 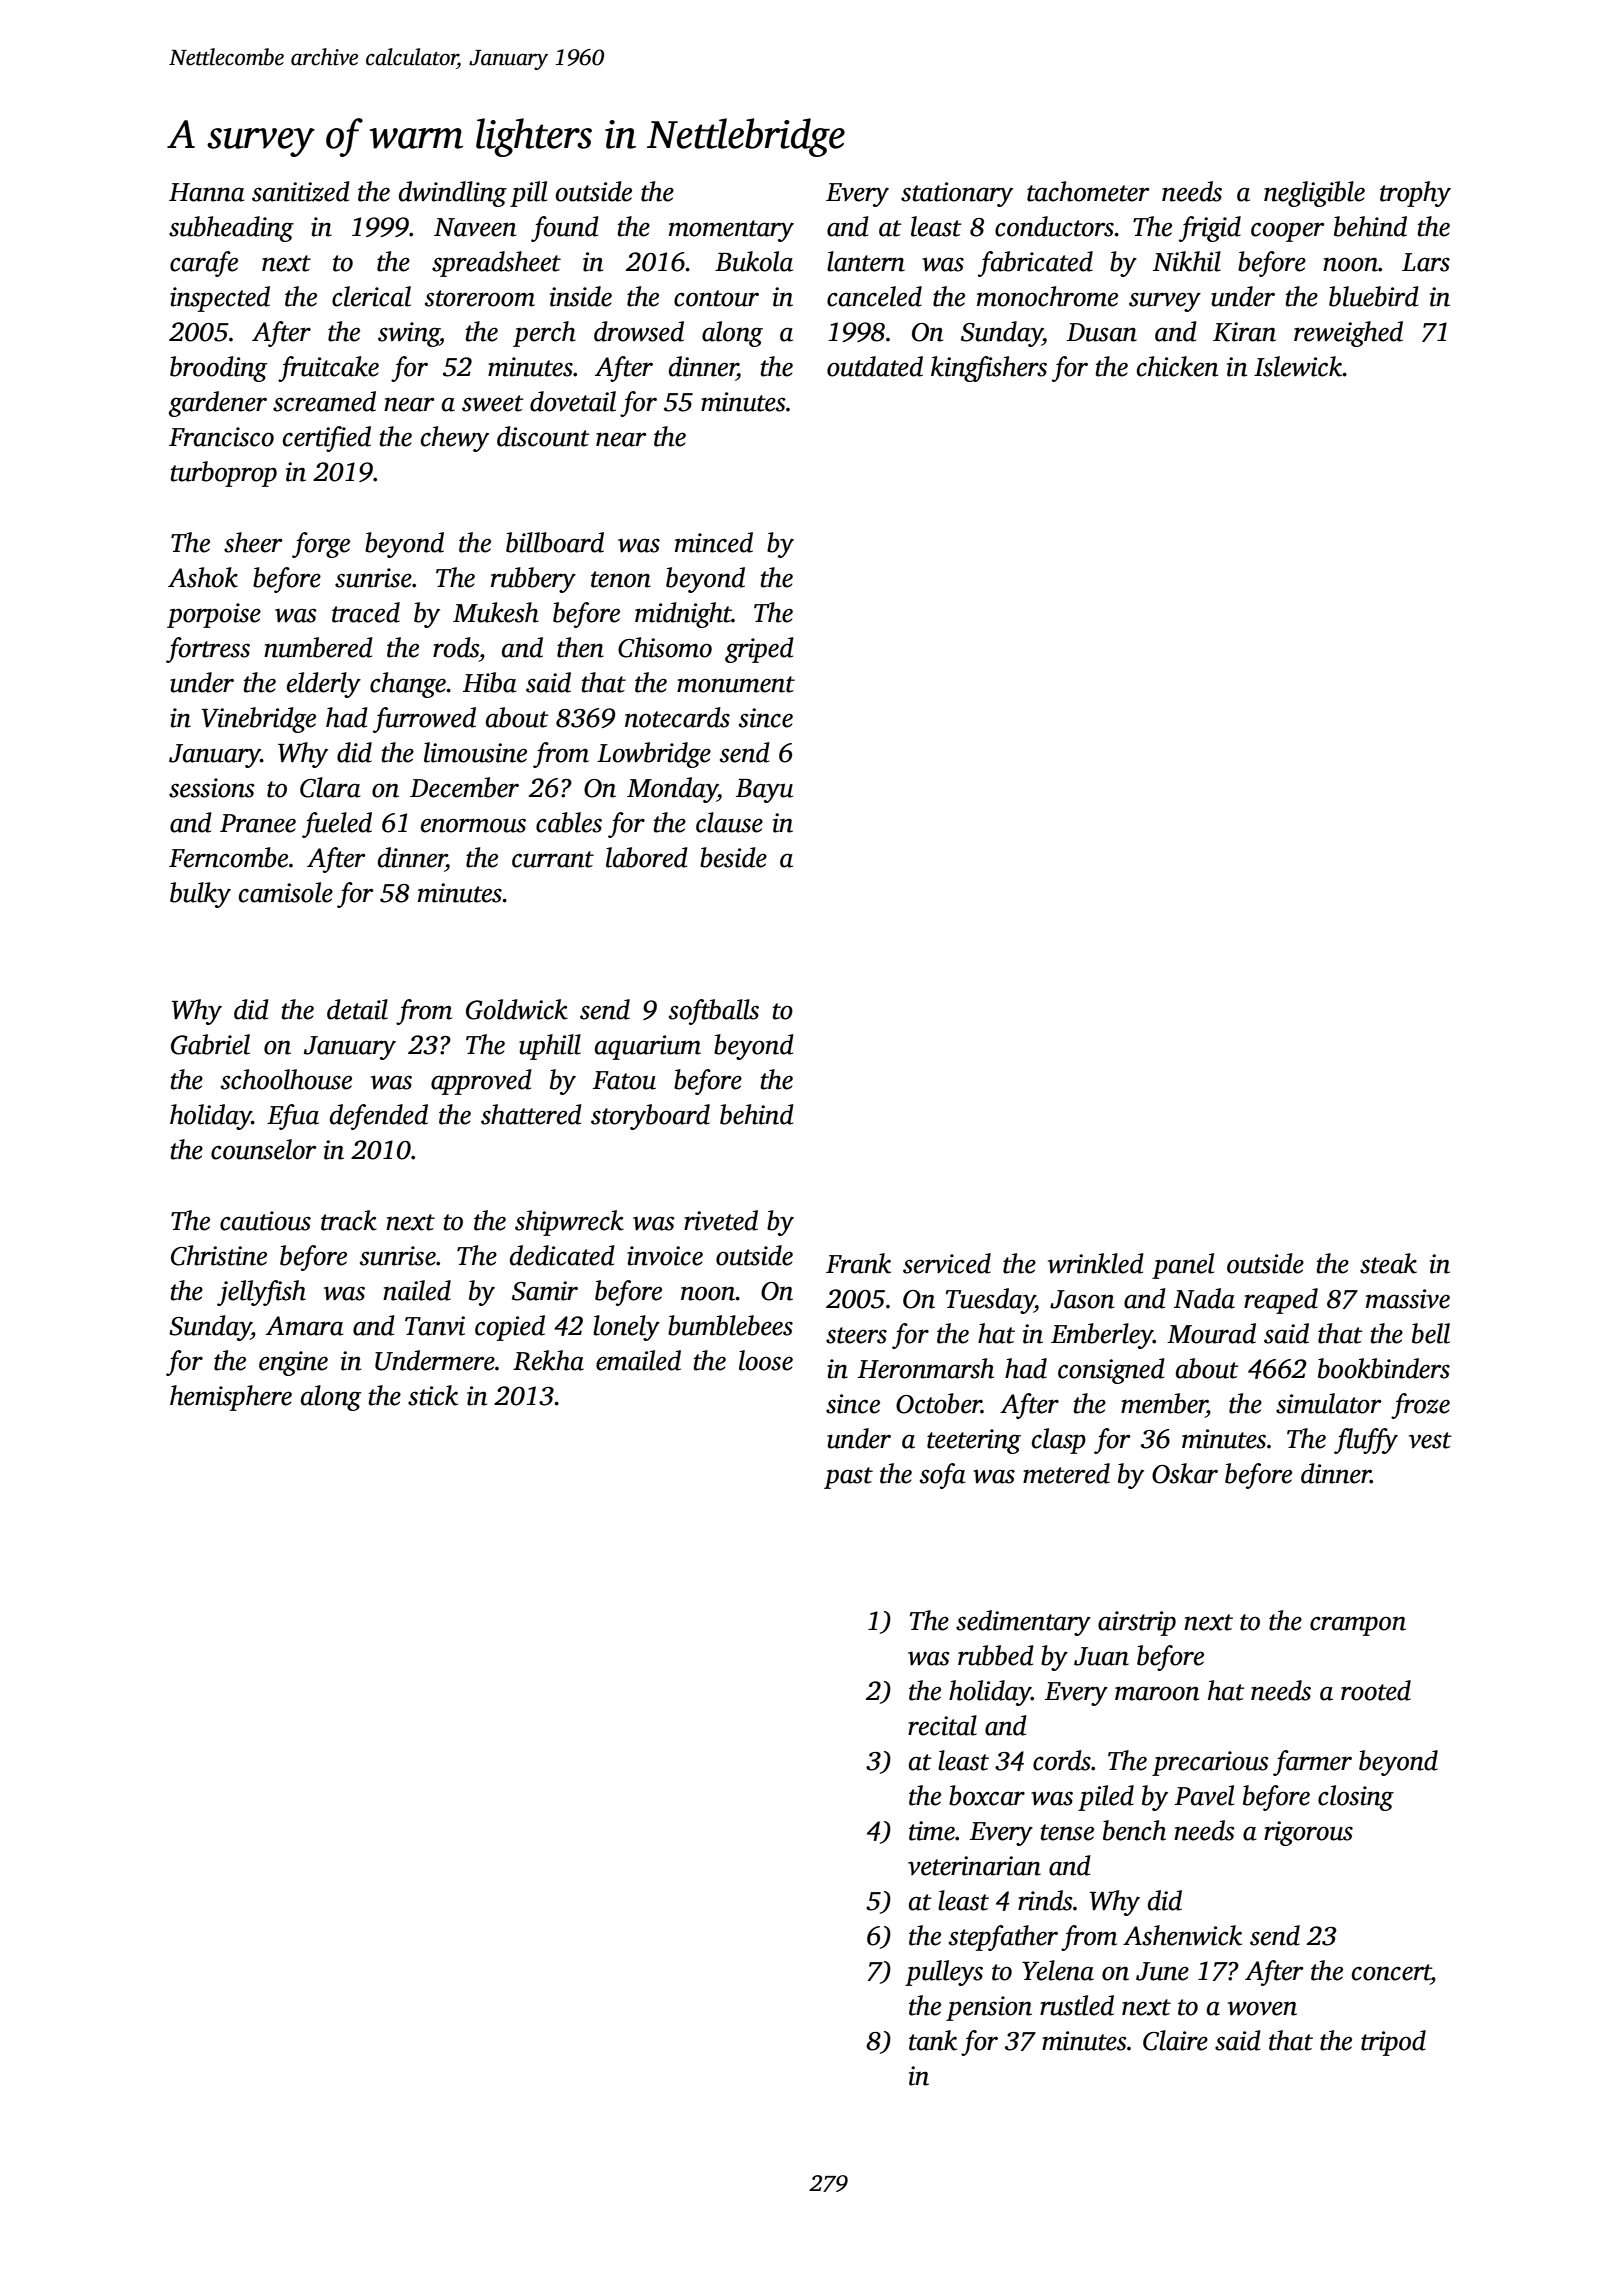 I want to click on dwindling, so click(x=453, y=194).
